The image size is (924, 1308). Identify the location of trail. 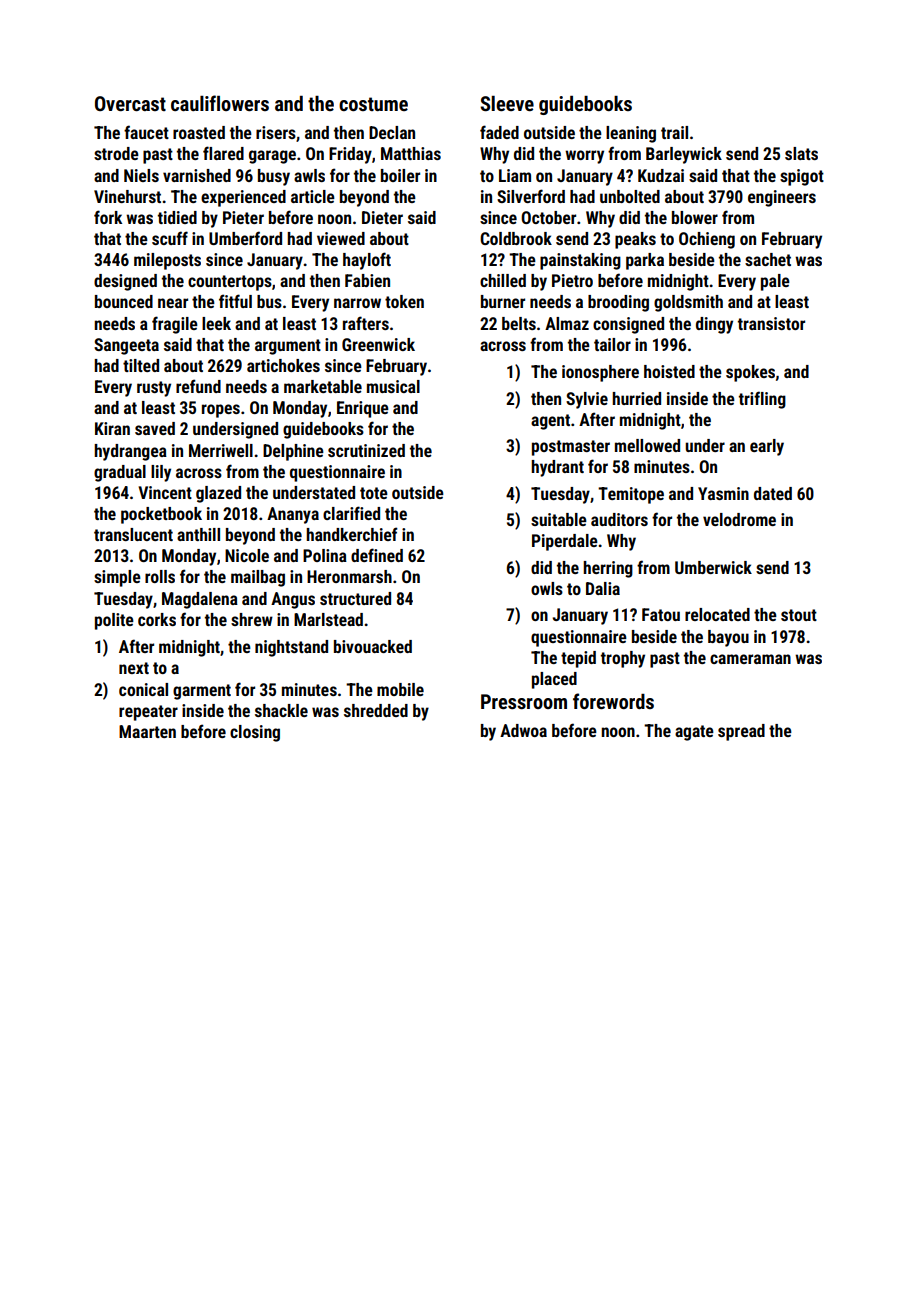
(674, 132).
